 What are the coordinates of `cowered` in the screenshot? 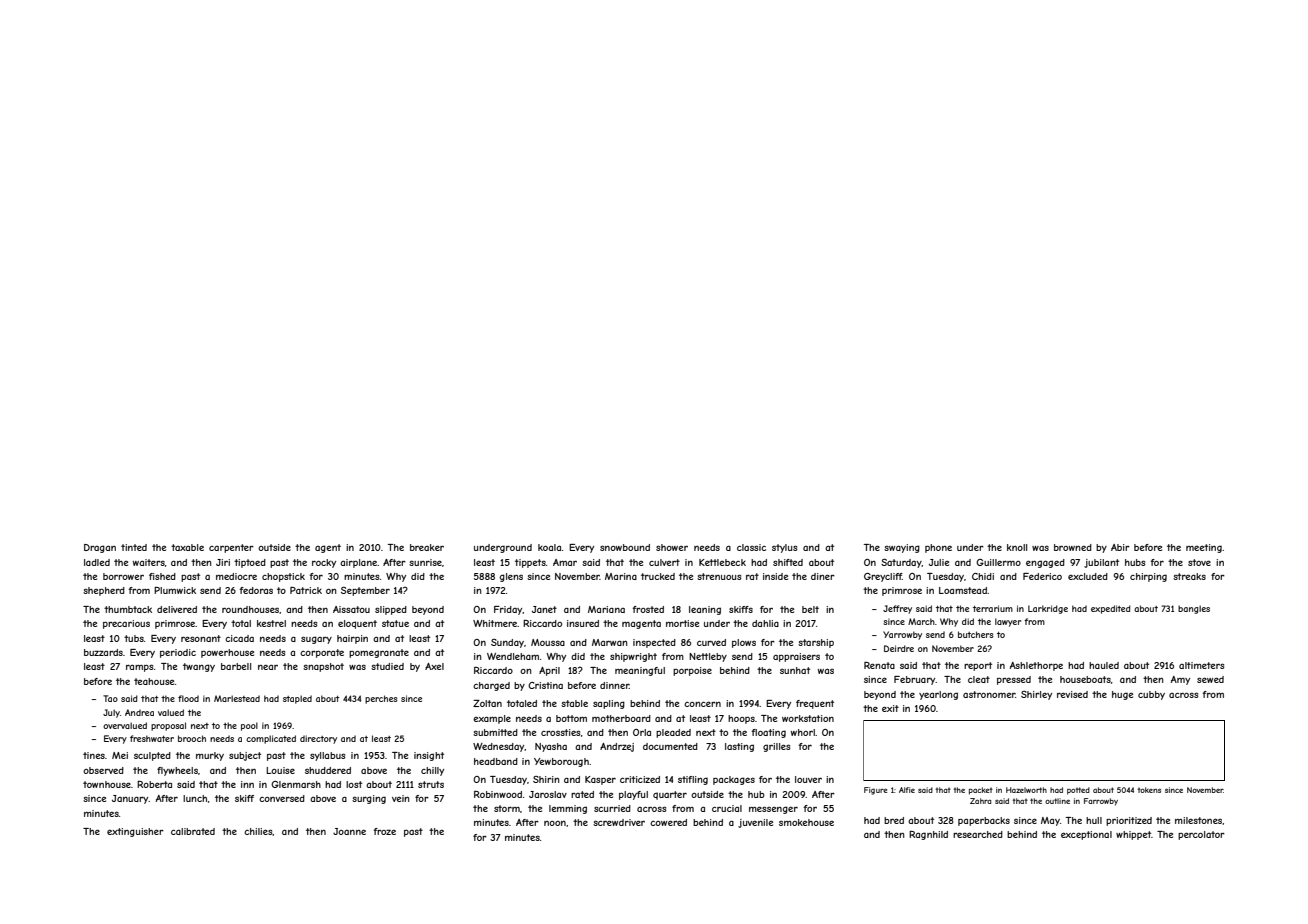 It's located at (668, 822).
